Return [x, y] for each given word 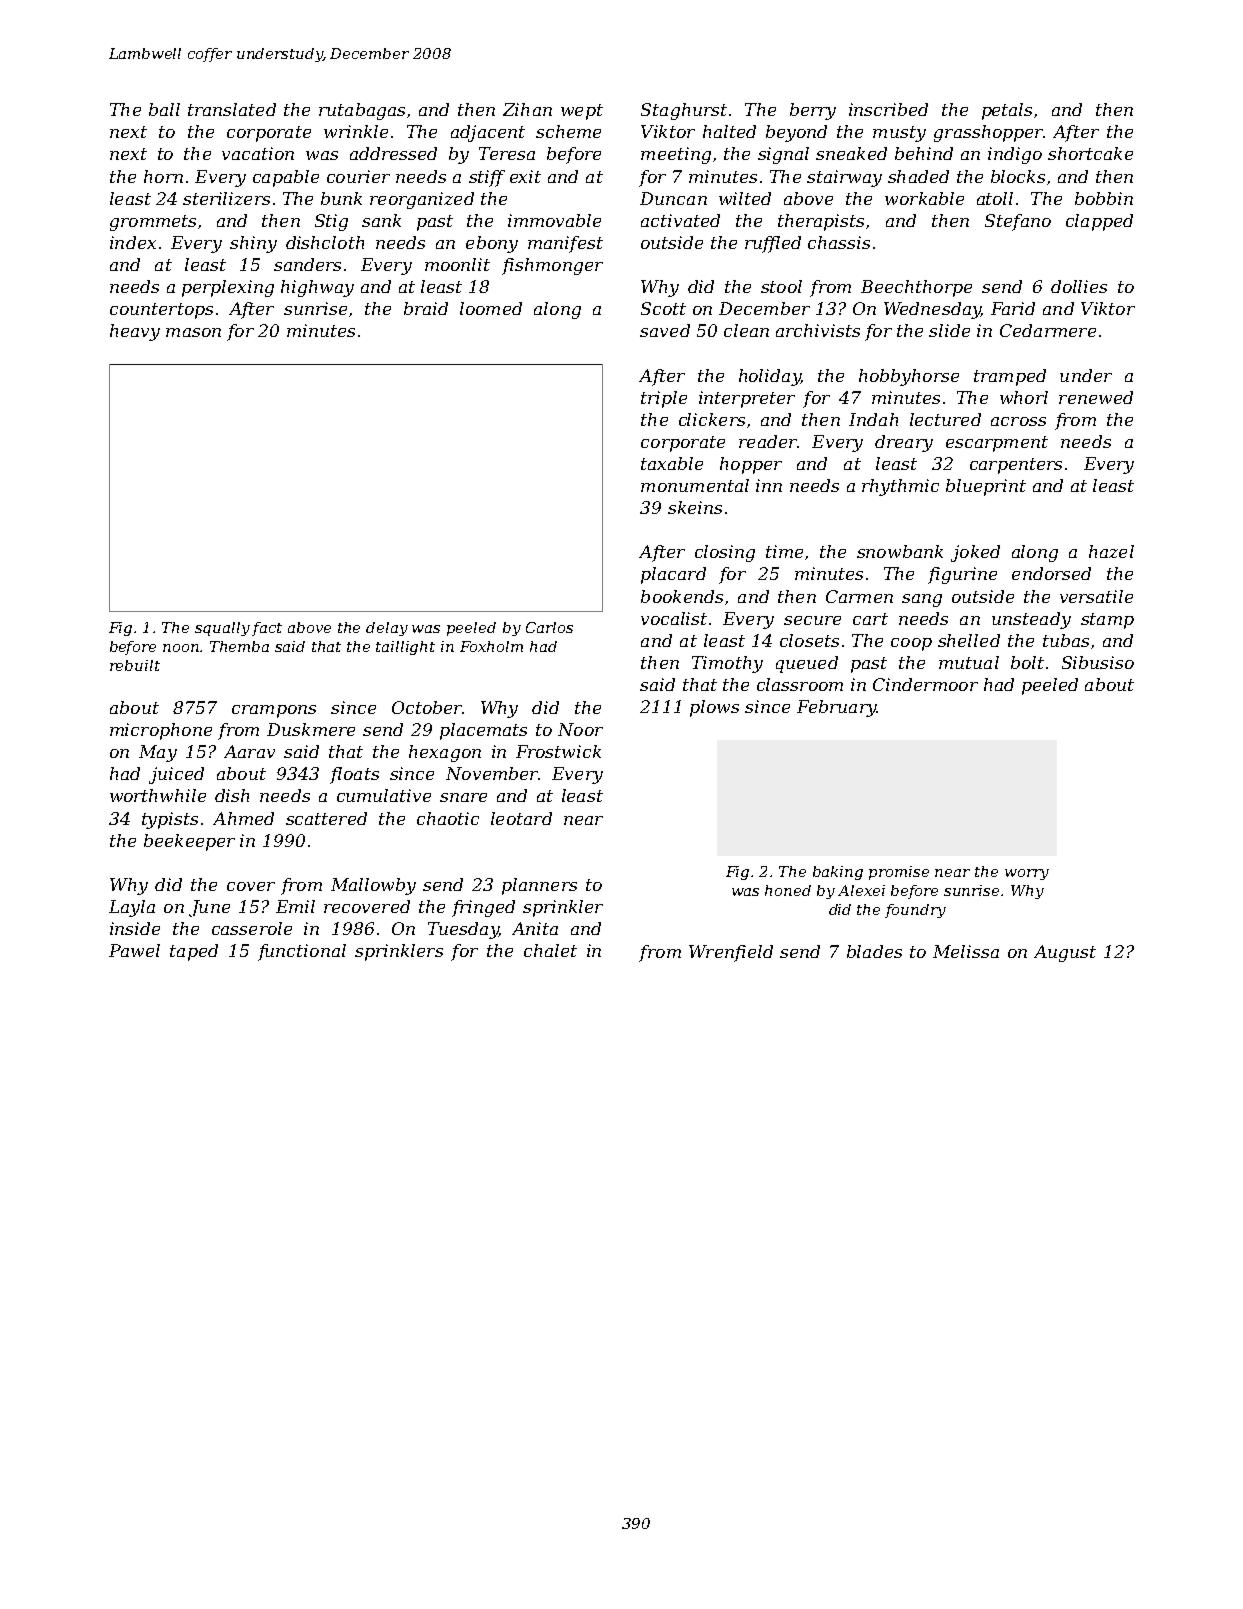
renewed [1096, 397]
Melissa [966, 951]
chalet [550, 950]
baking [838, 873]
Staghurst [684, 111]
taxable [672, 463]
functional [302, 952]
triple [664, 399]
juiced [176, 775]
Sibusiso [1098, 662]
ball [164, 109]
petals [1007, 111]
